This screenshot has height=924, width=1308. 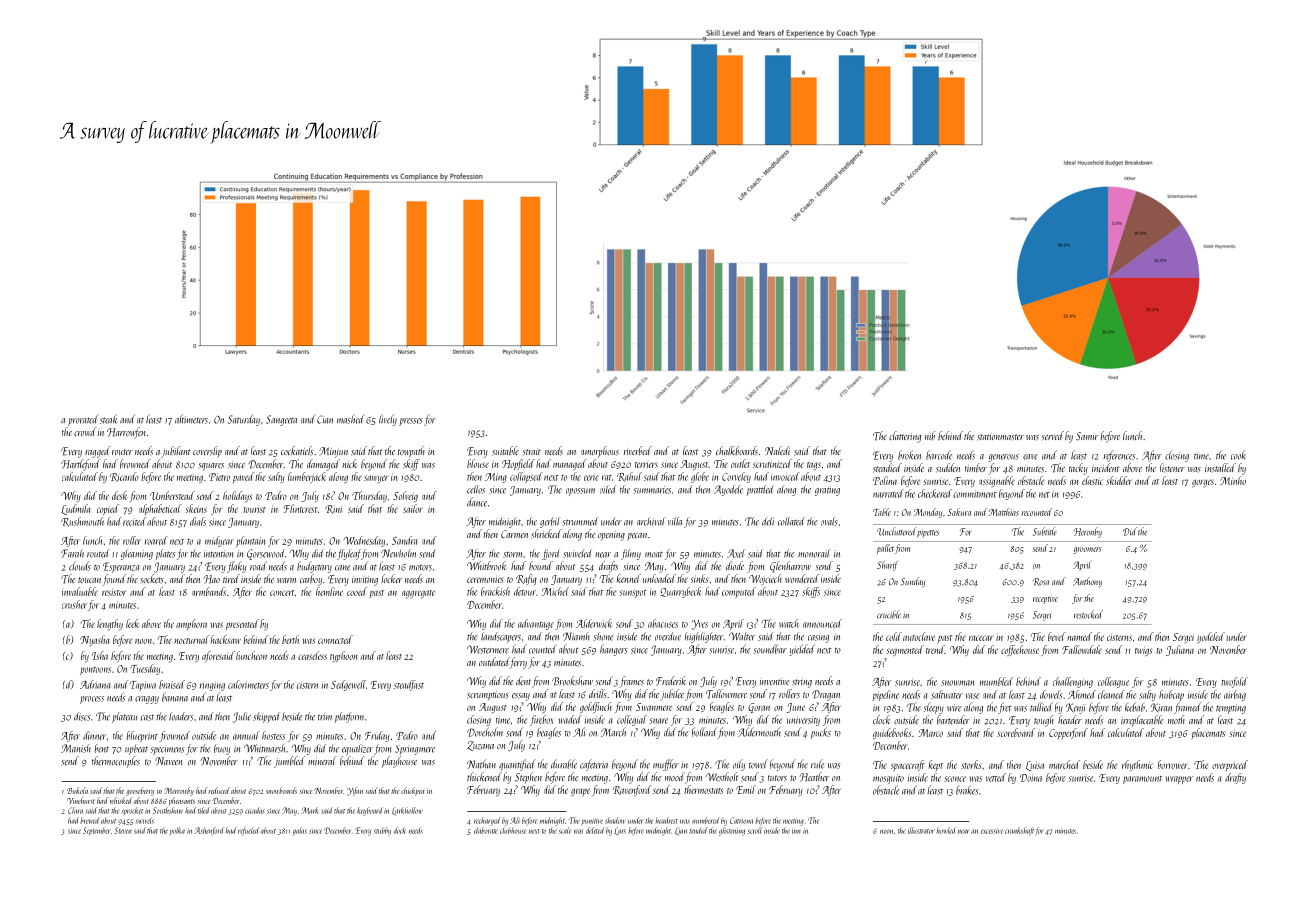 I want to click on clattering, so click(x=905, y=437).
